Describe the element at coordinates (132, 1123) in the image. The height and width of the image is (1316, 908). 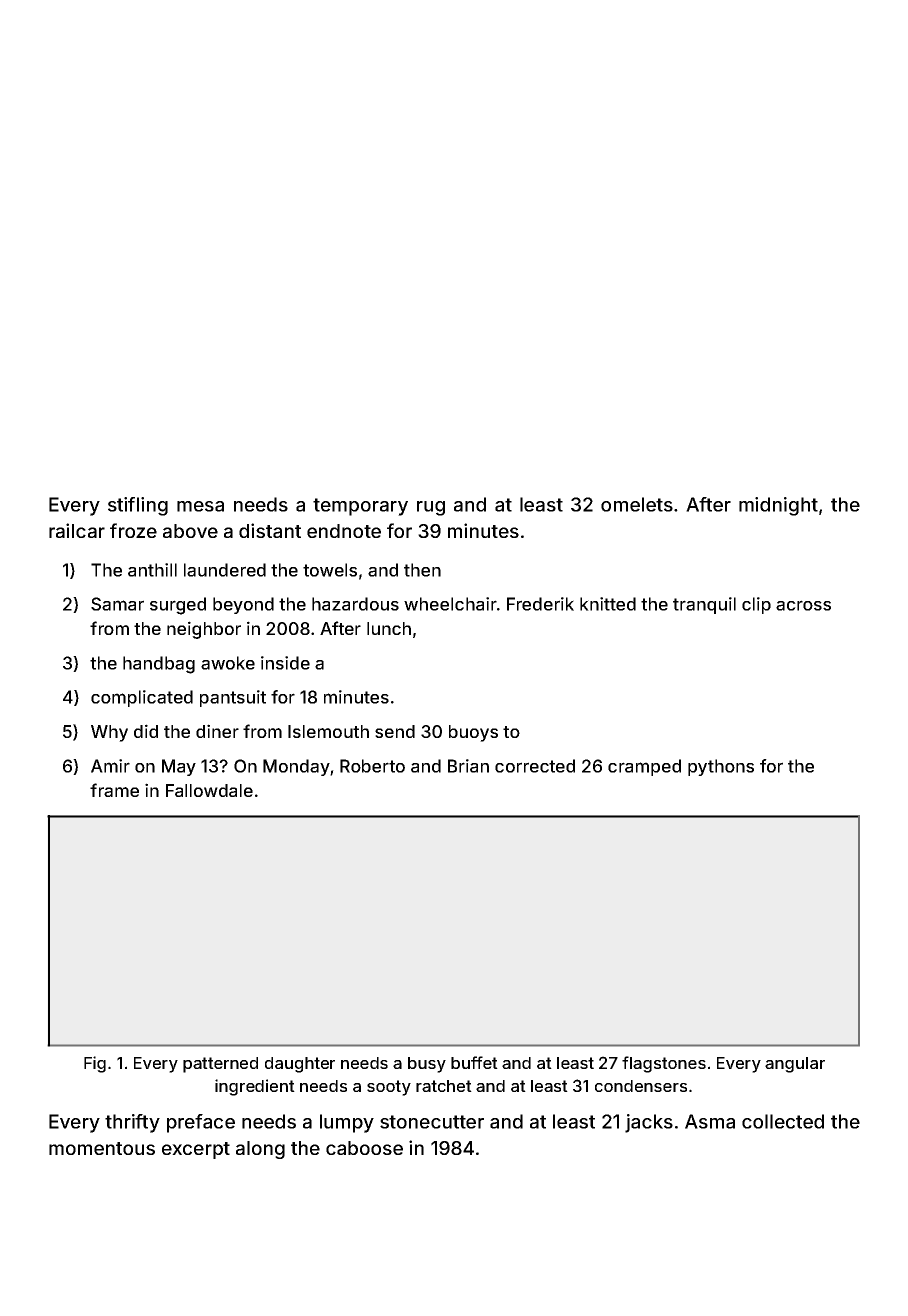
I see `thrifty` at that location.
